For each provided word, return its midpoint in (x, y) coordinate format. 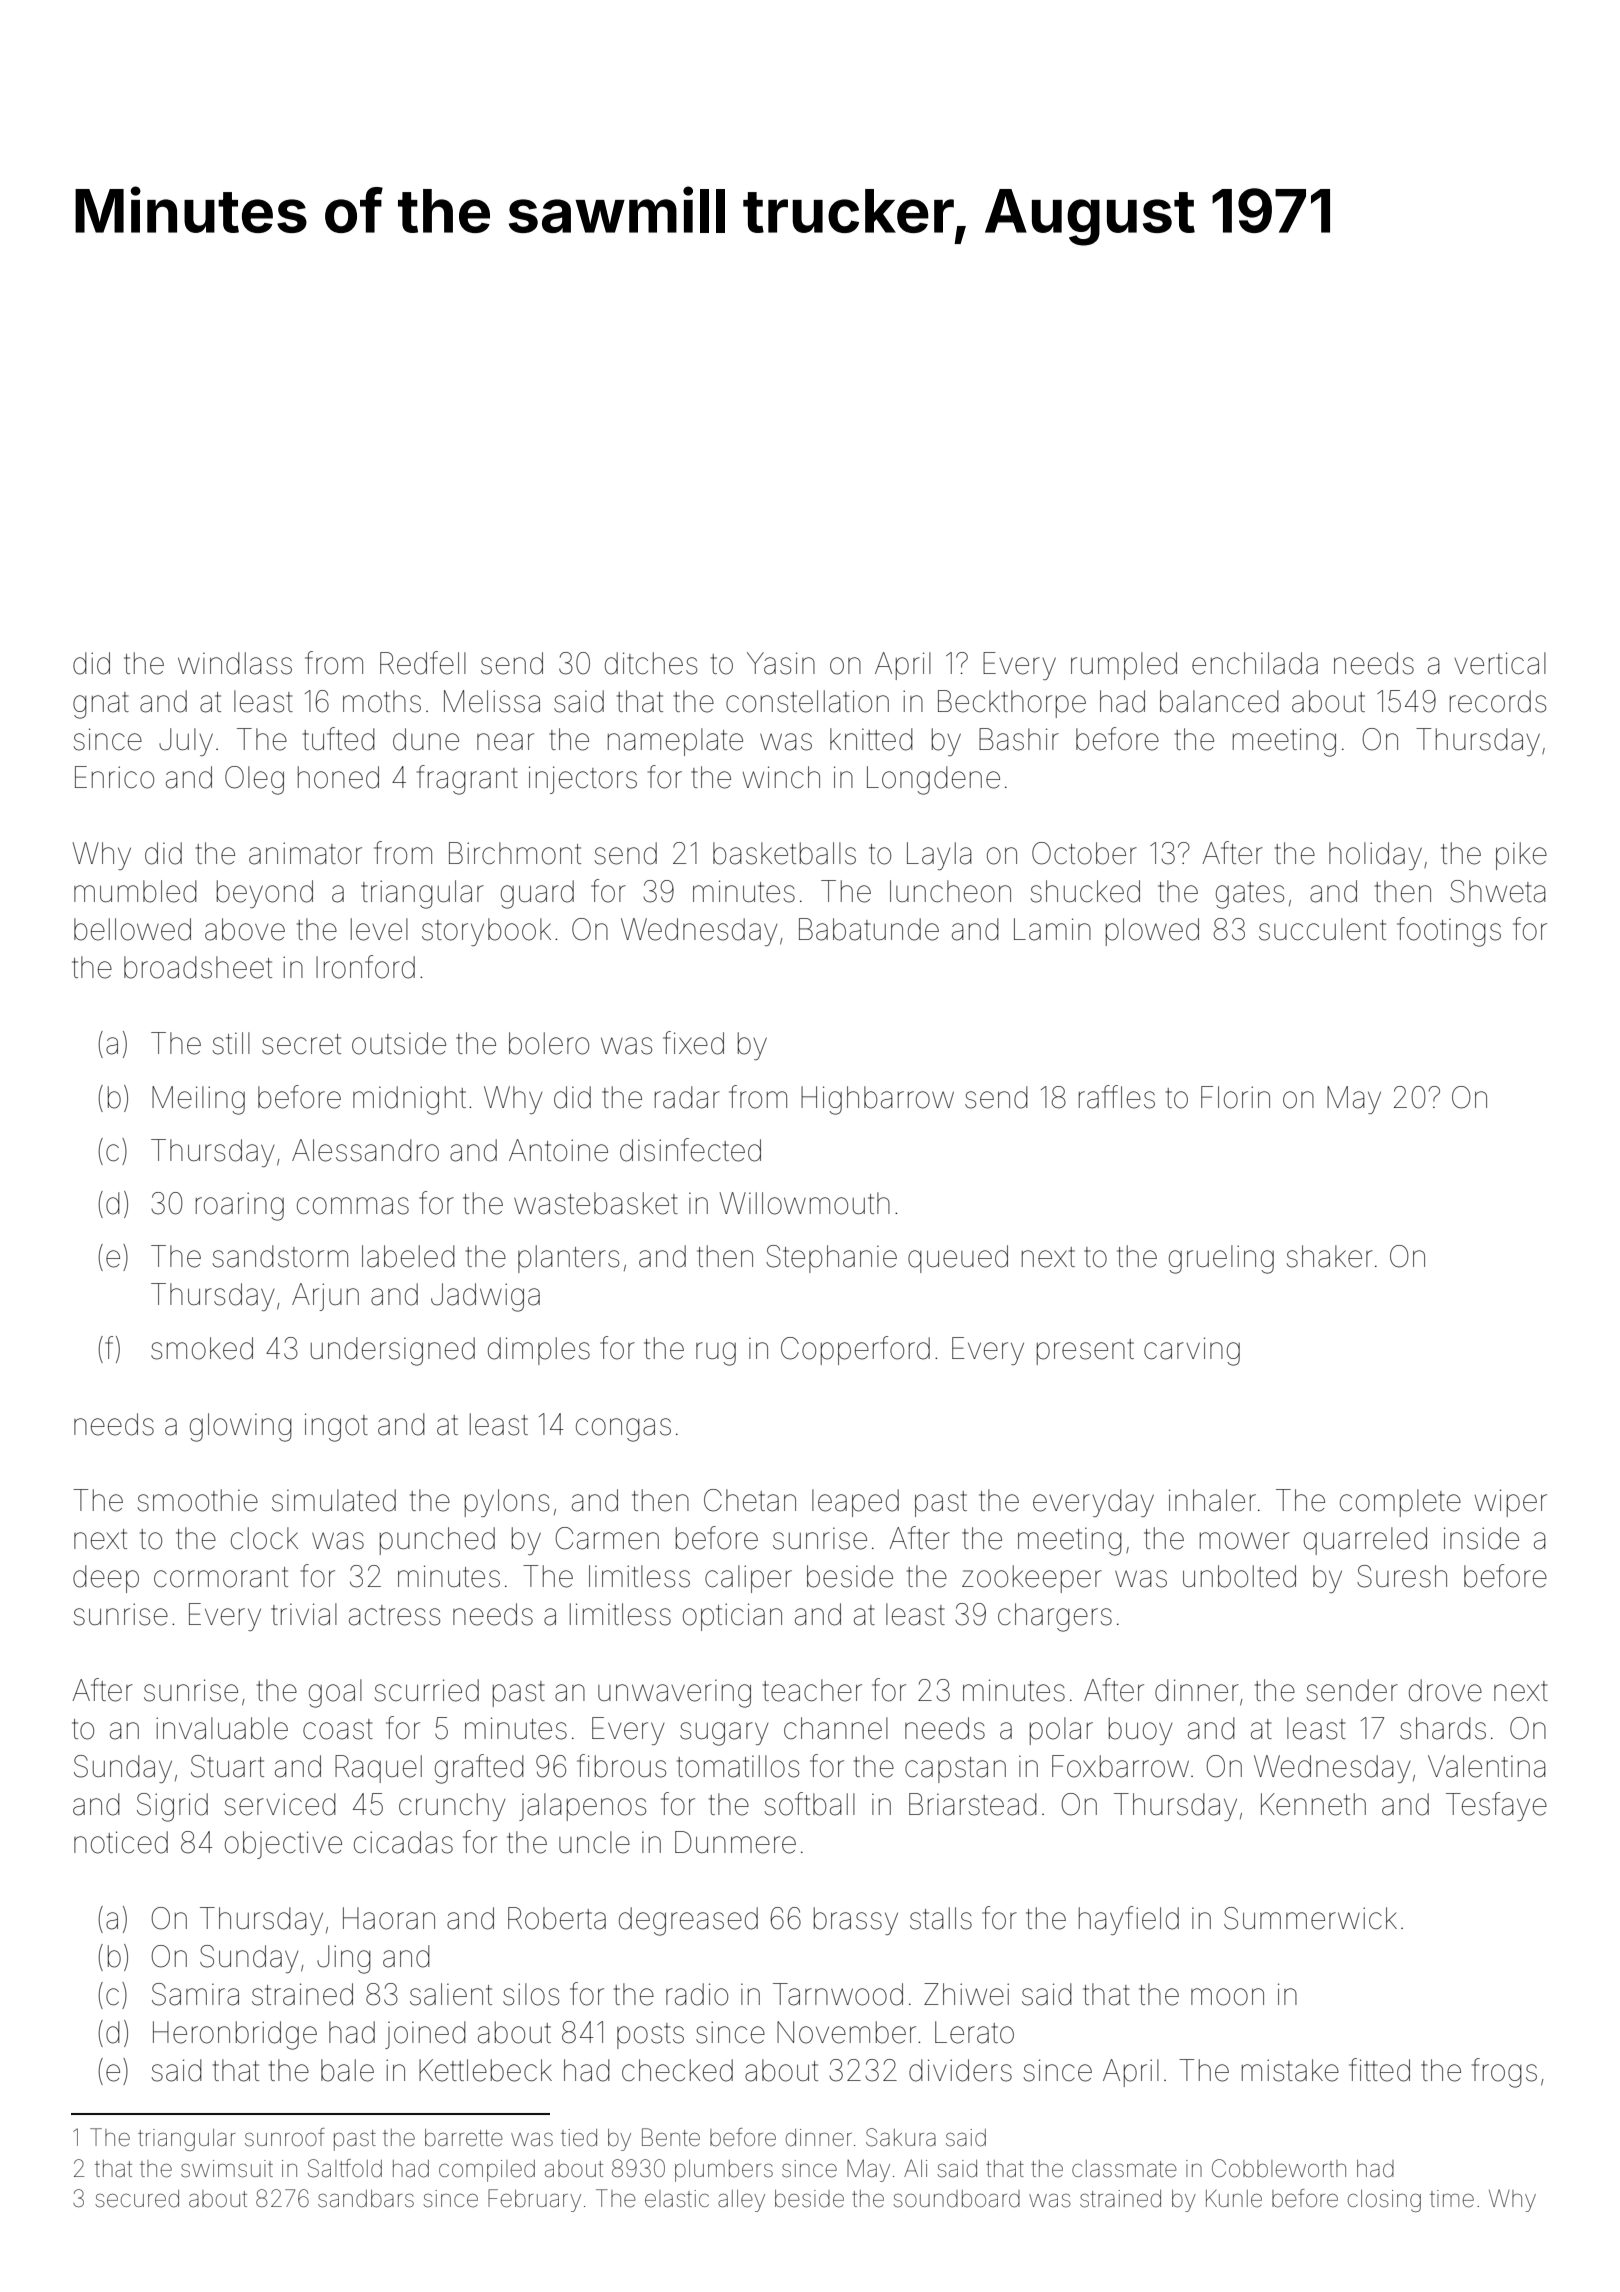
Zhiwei (966, 1994)
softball (809, 1804)
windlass (235, 663)
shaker (1329, 1256)
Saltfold (345, 2168)
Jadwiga (485, 1297)
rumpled (1124, 666)
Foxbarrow (1120, 1766)
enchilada (1255, 663)
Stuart (227, 1766)
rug (716, 1354)
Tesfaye (1496, 1806)
